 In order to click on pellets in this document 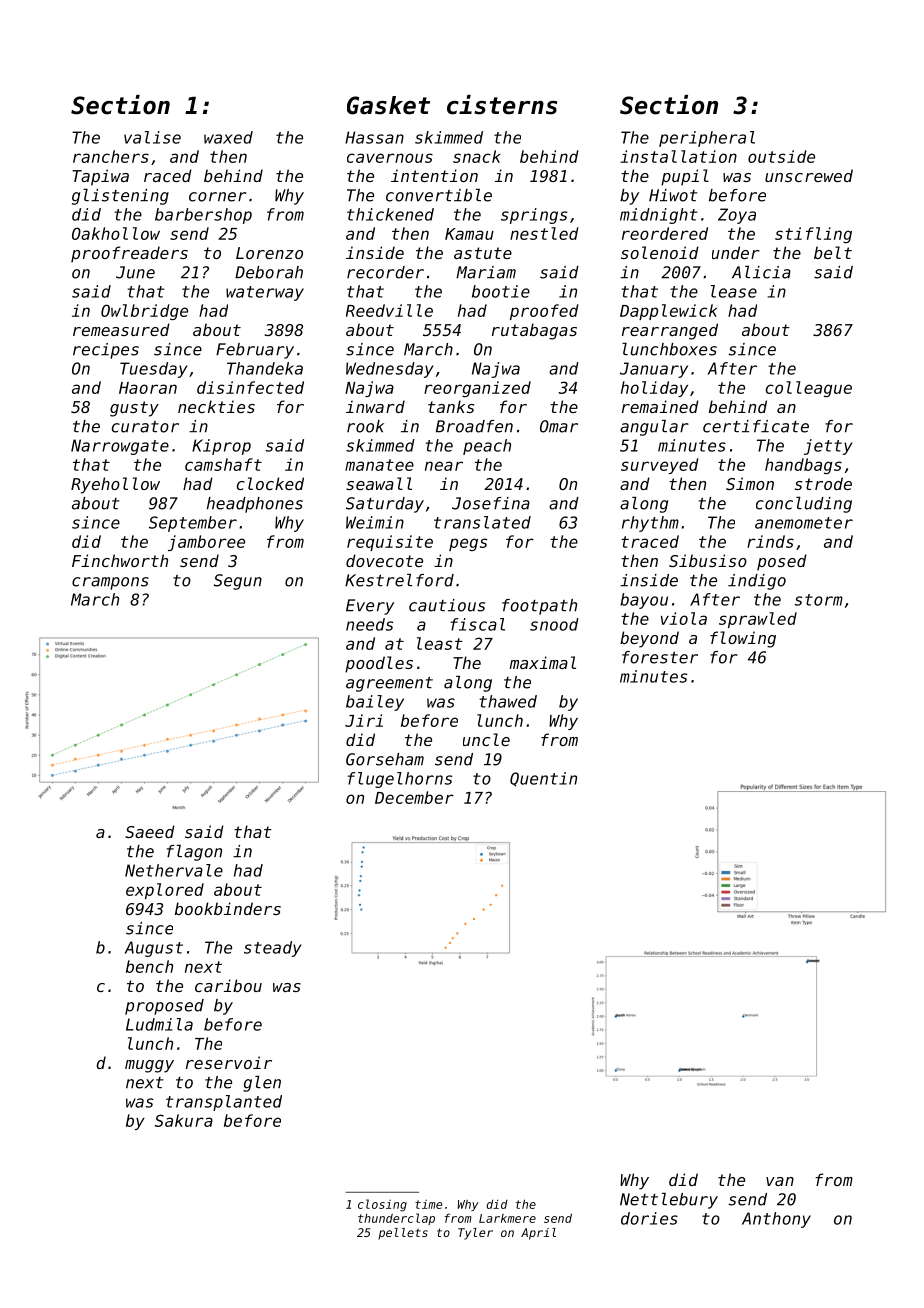, I will do `click(403, 1234)`.
